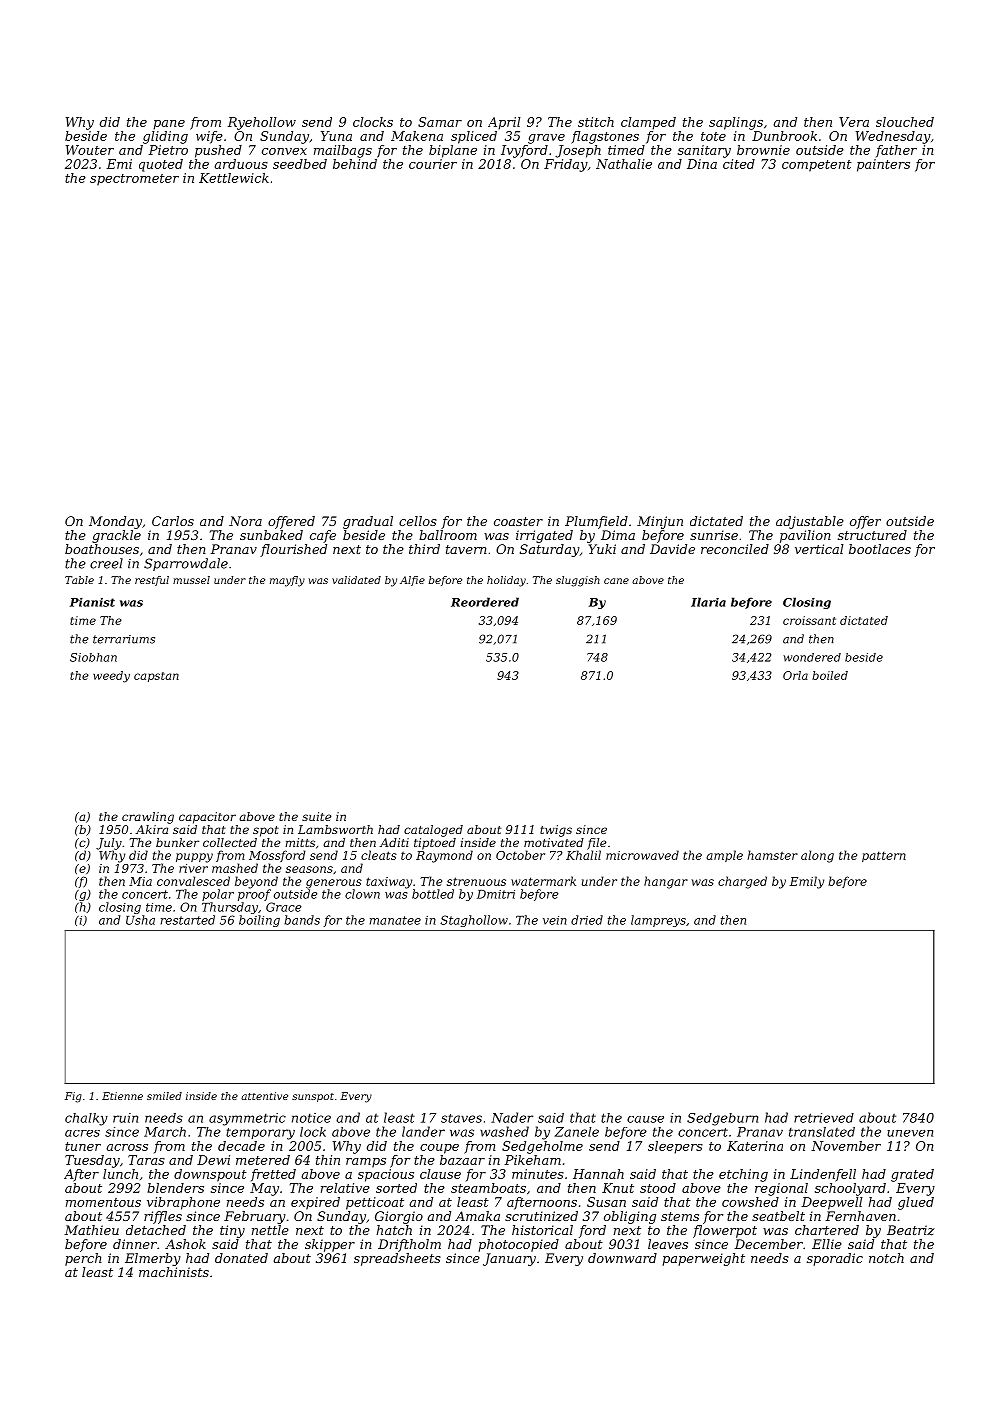 This image has height=1418, width=999. I want to click on machinists, so click(174, 1272).
